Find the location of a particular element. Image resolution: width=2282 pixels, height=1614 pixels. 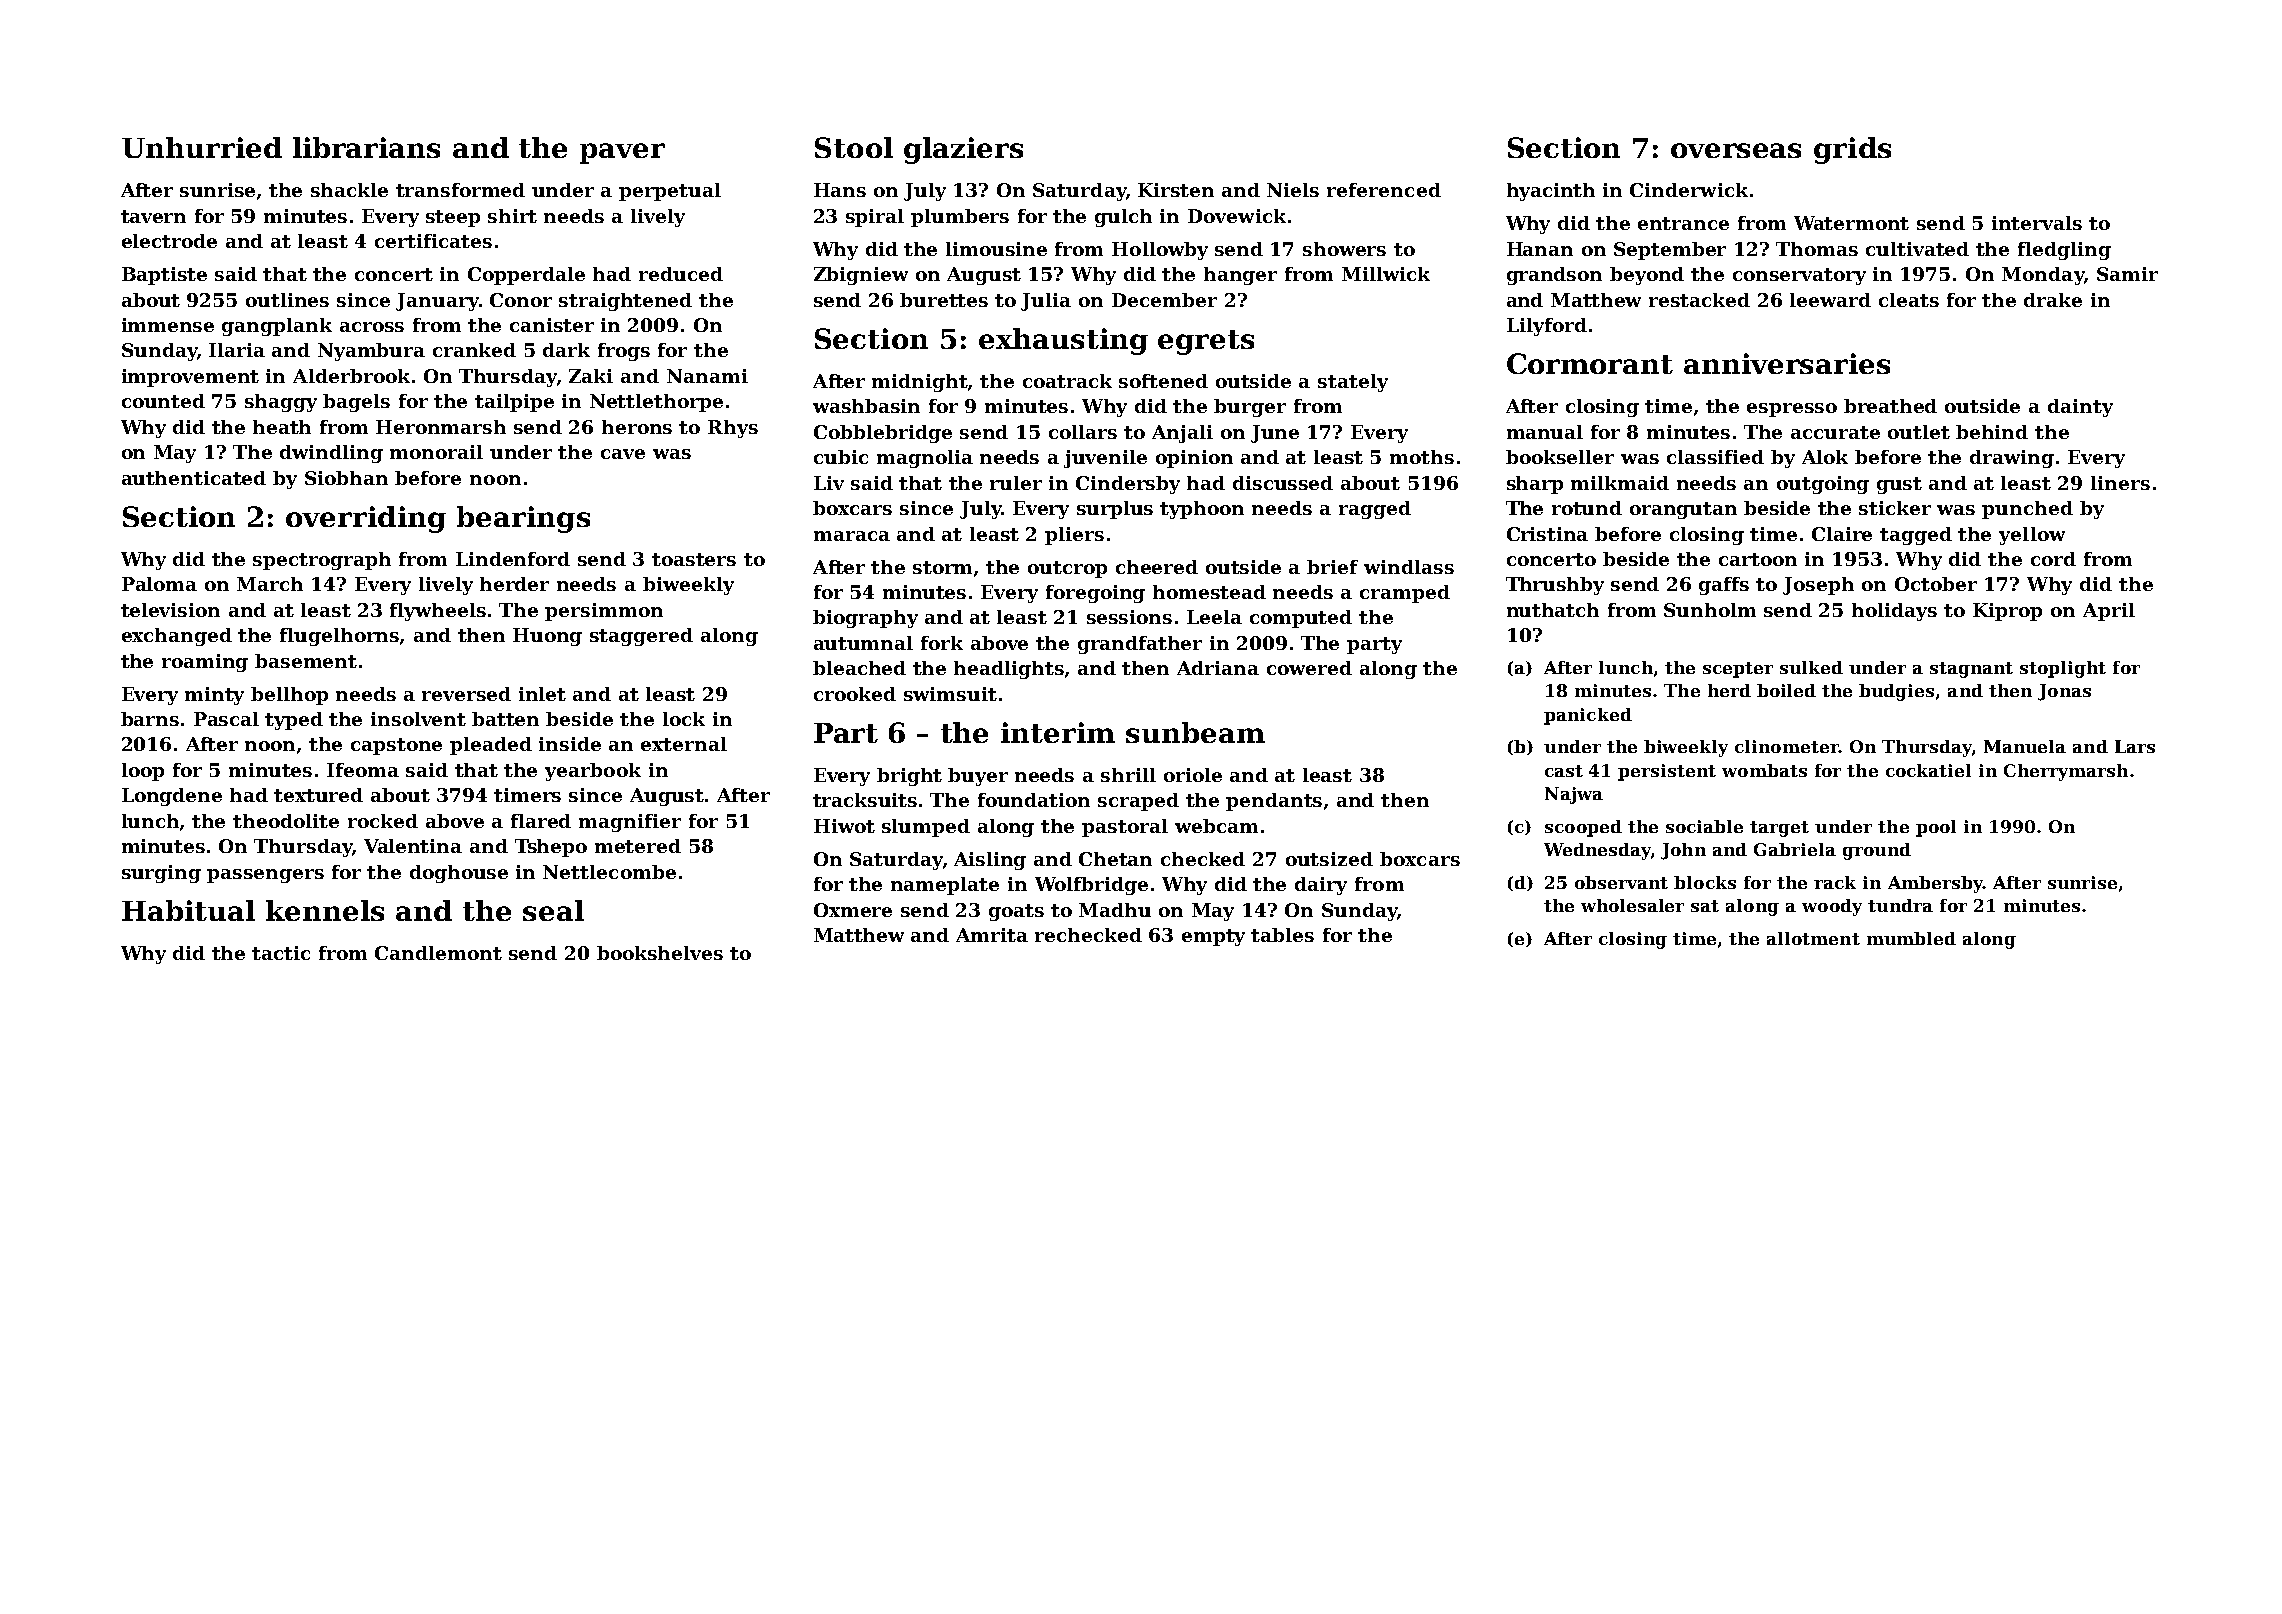

foundation is located at coordinates (1034, 800).
